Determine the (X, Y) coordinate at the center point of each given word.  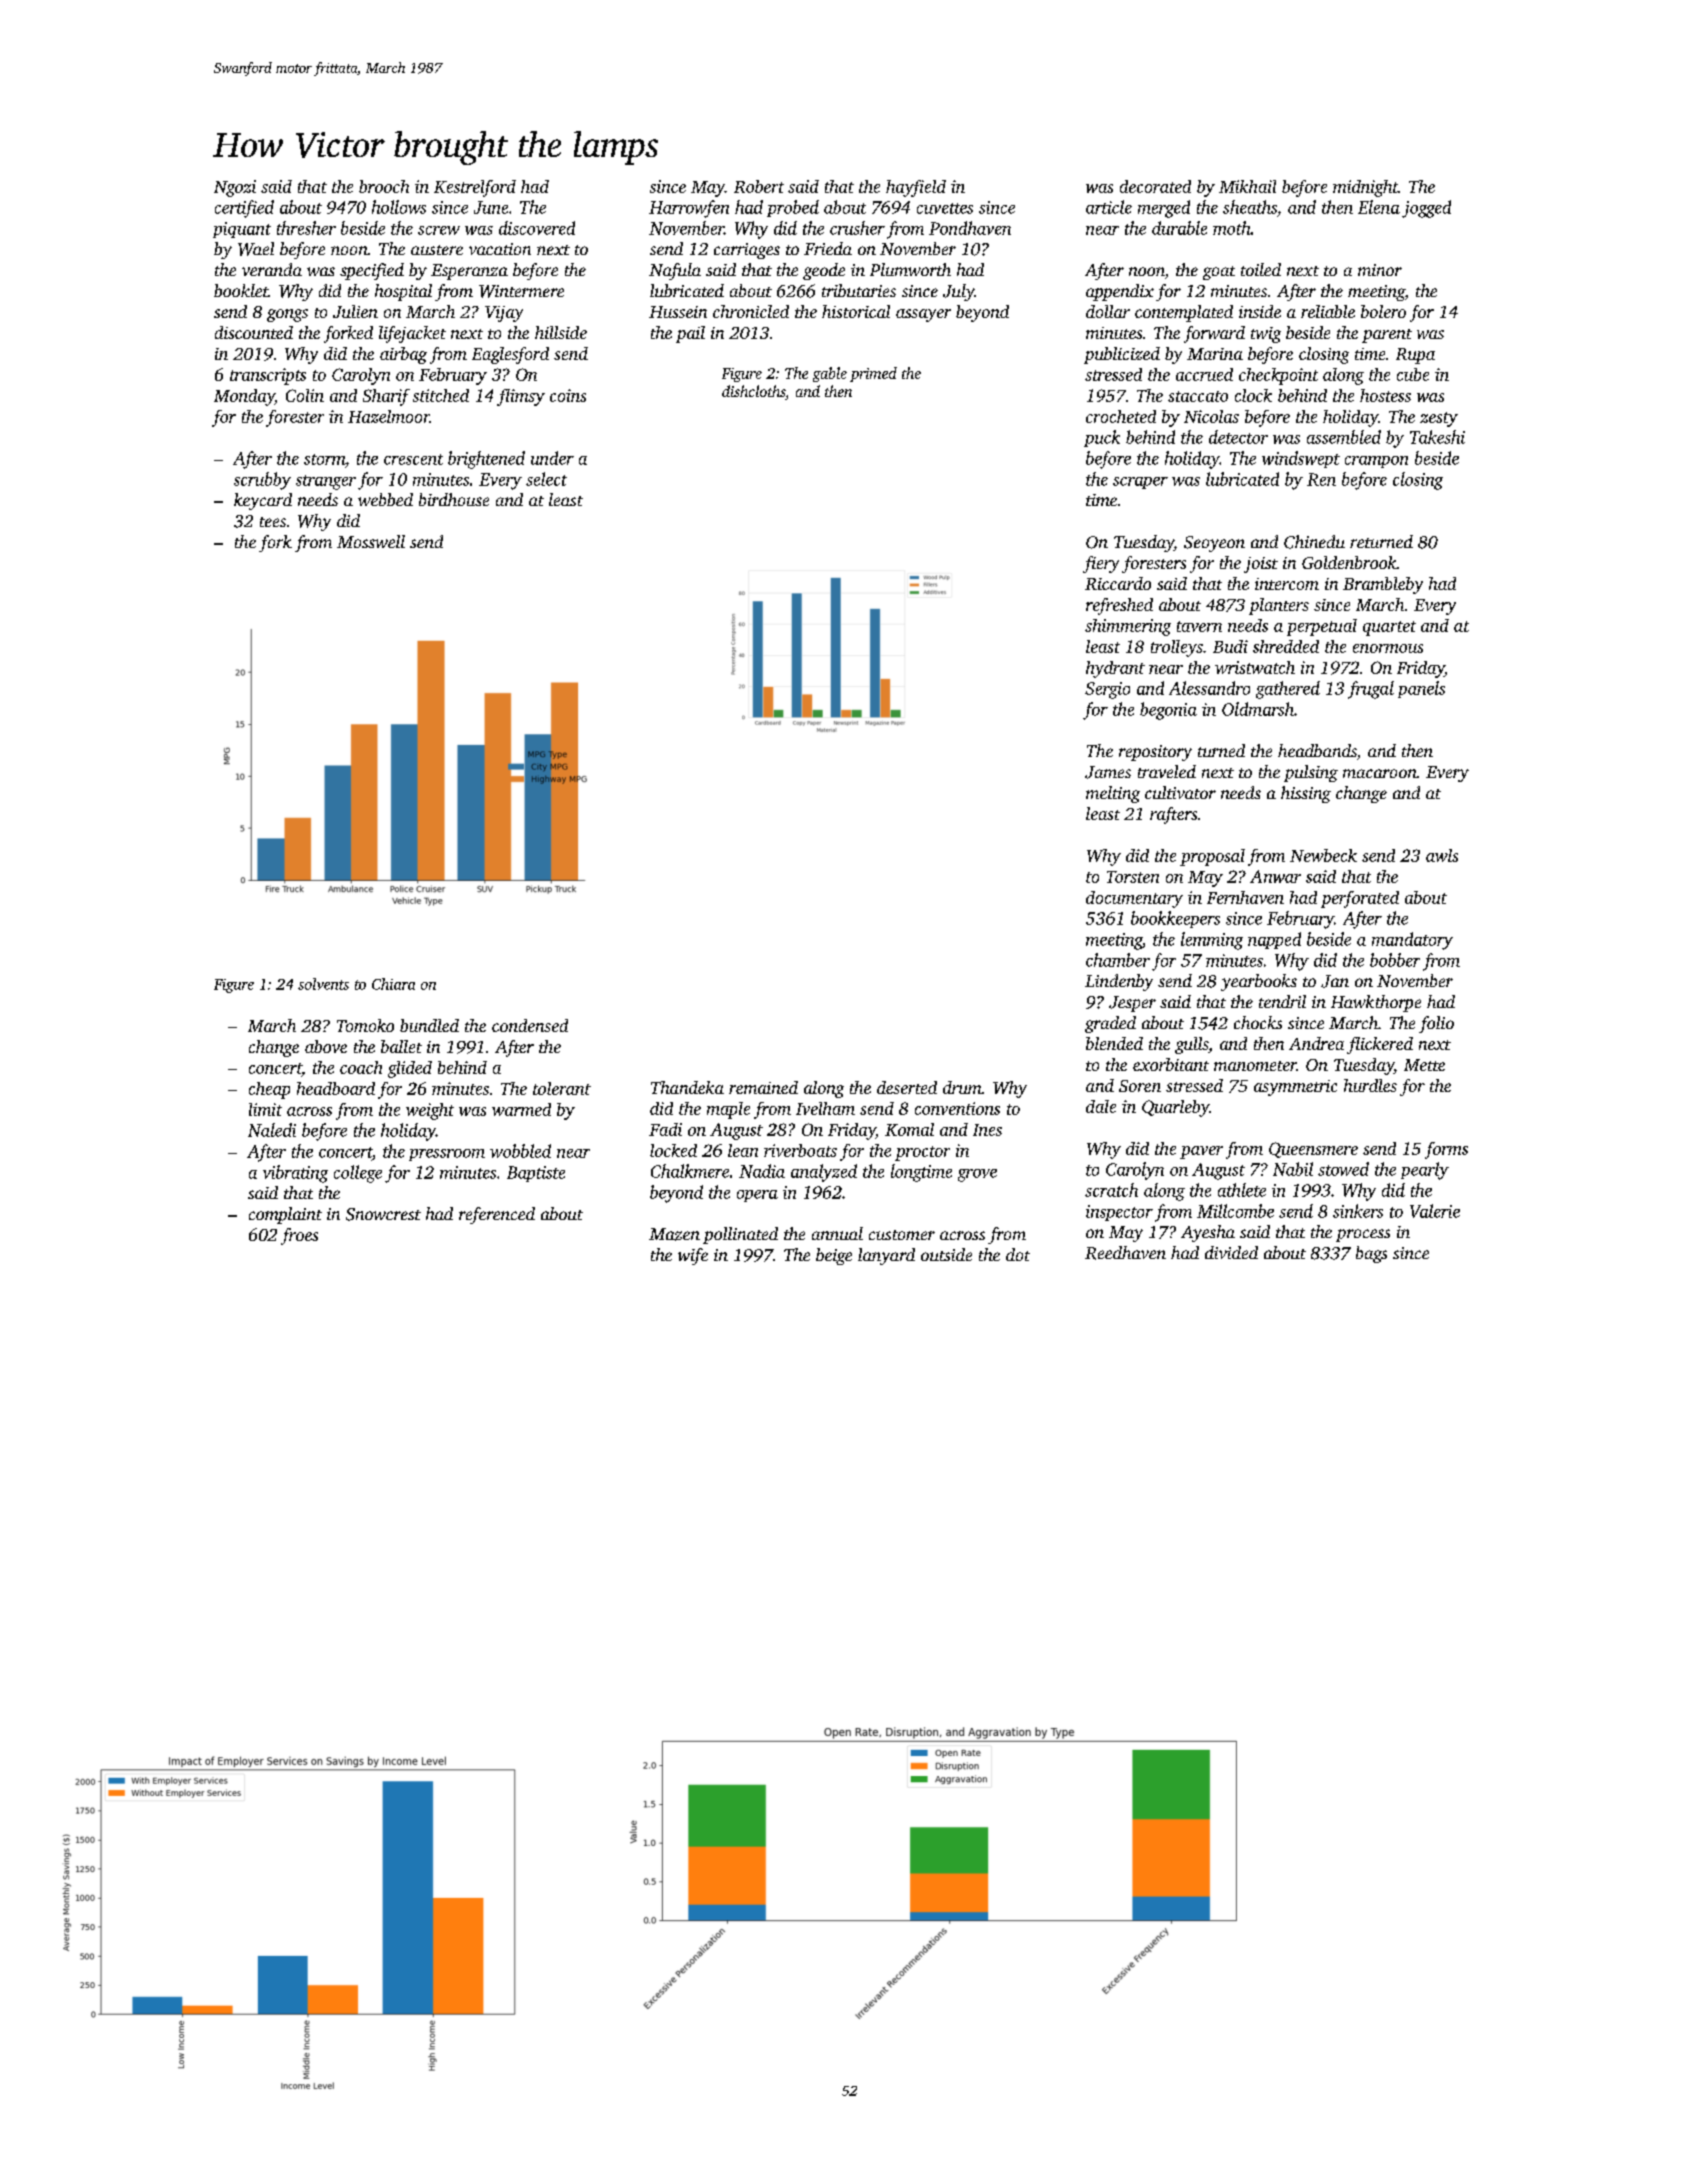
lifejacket (412, 334)
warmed (521, 1109)
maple (728, 1110)
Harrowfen (689, 209)
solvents (323, 984)
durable (1179, 228)
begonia (1168, 711)
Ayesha (1208, 1233)
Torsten (1133, 877)
